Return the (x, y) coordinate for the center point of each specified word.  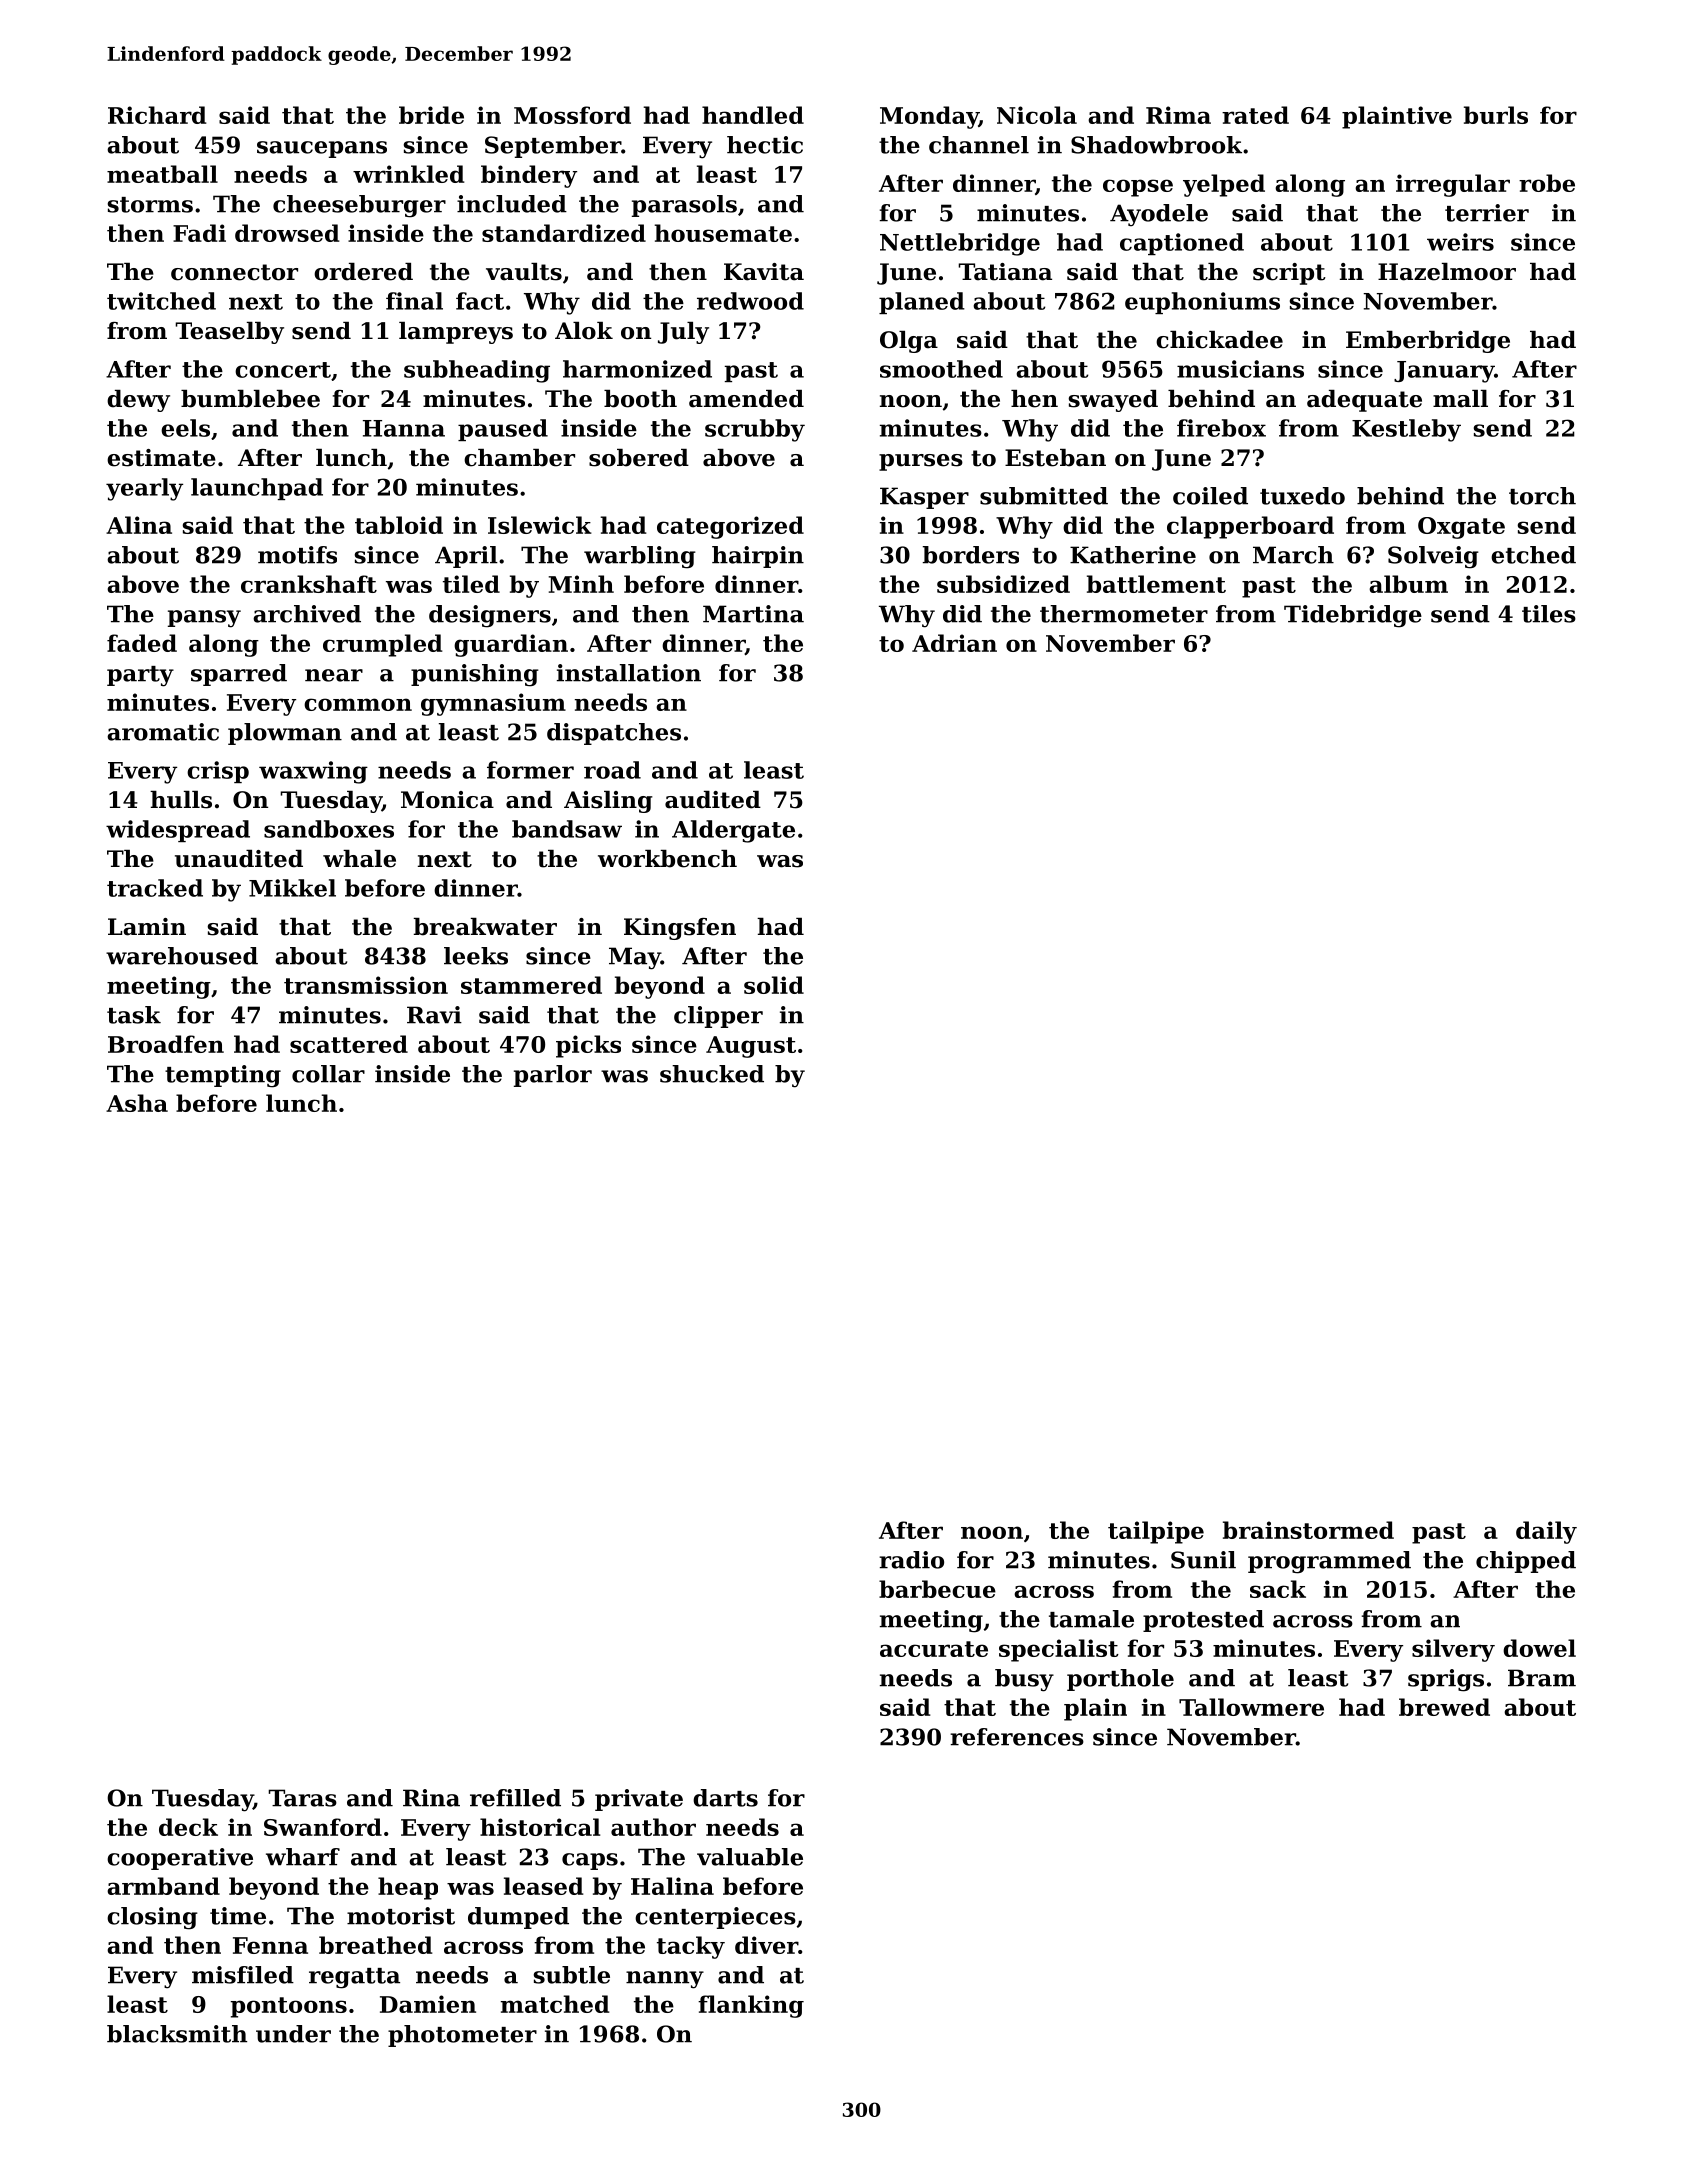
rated (1255, 115)
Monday (929, 117)
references (1017, 1737)
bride (431, 115)
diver (766, 1945)
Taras (302, 1798)
